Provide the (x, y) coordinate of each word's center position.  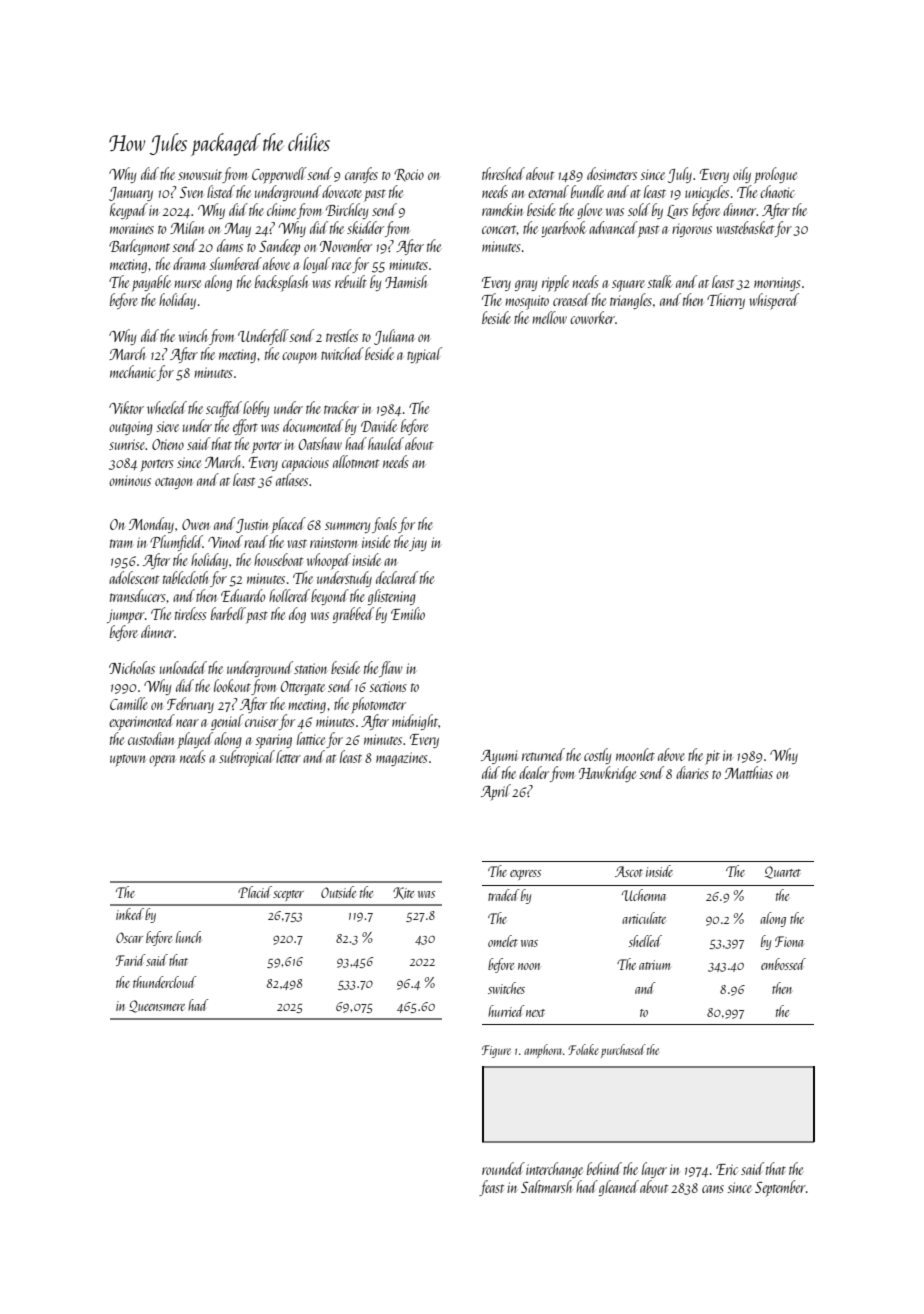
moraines (132, 228)
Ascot (629, 871)
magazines (402, 759)
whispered (774, 301)
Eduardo (243, 595)
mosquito (527, 302)
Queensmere (157, 1006)
